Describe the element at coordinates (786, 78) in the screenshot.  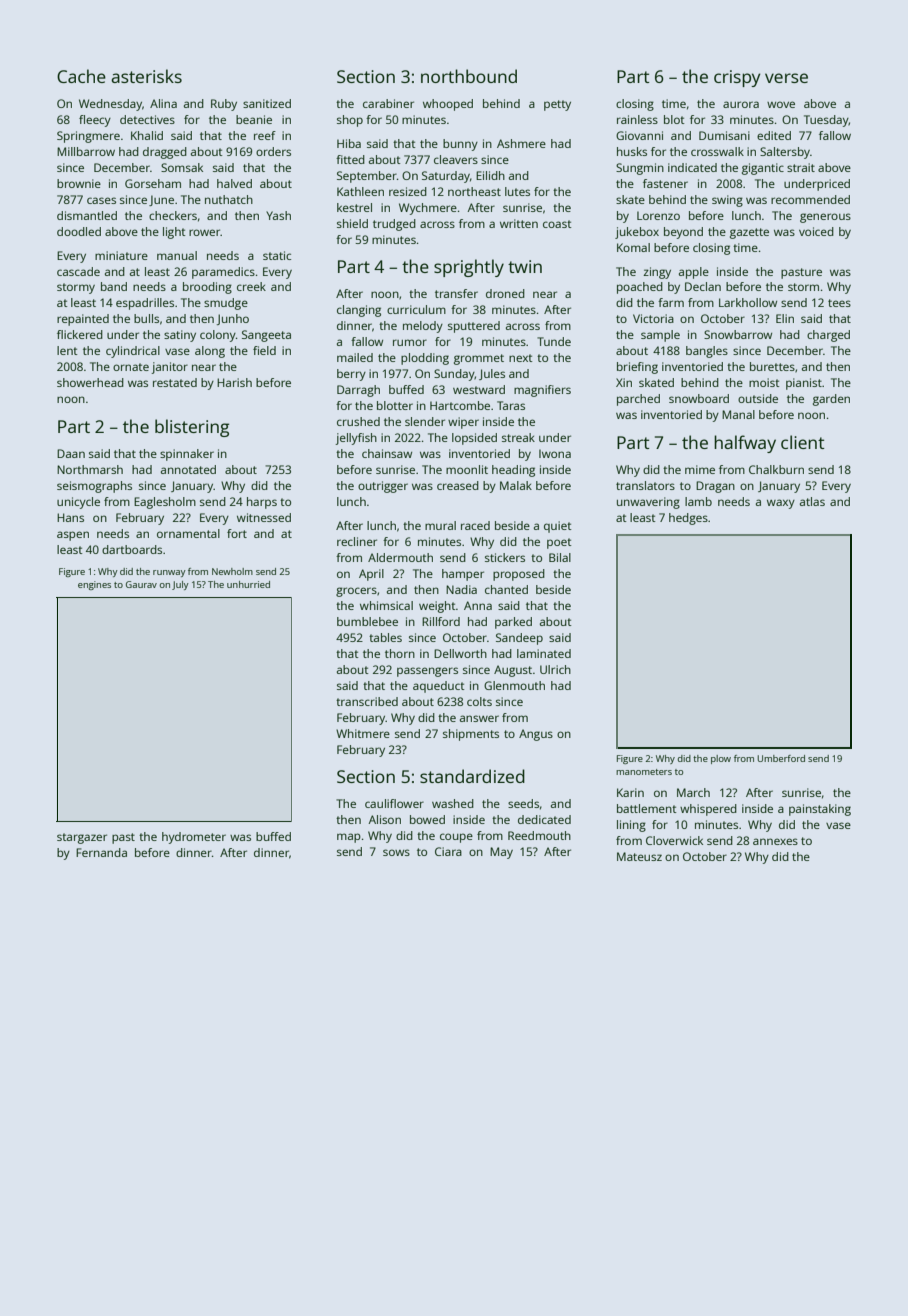
I see `verse` at that location.
